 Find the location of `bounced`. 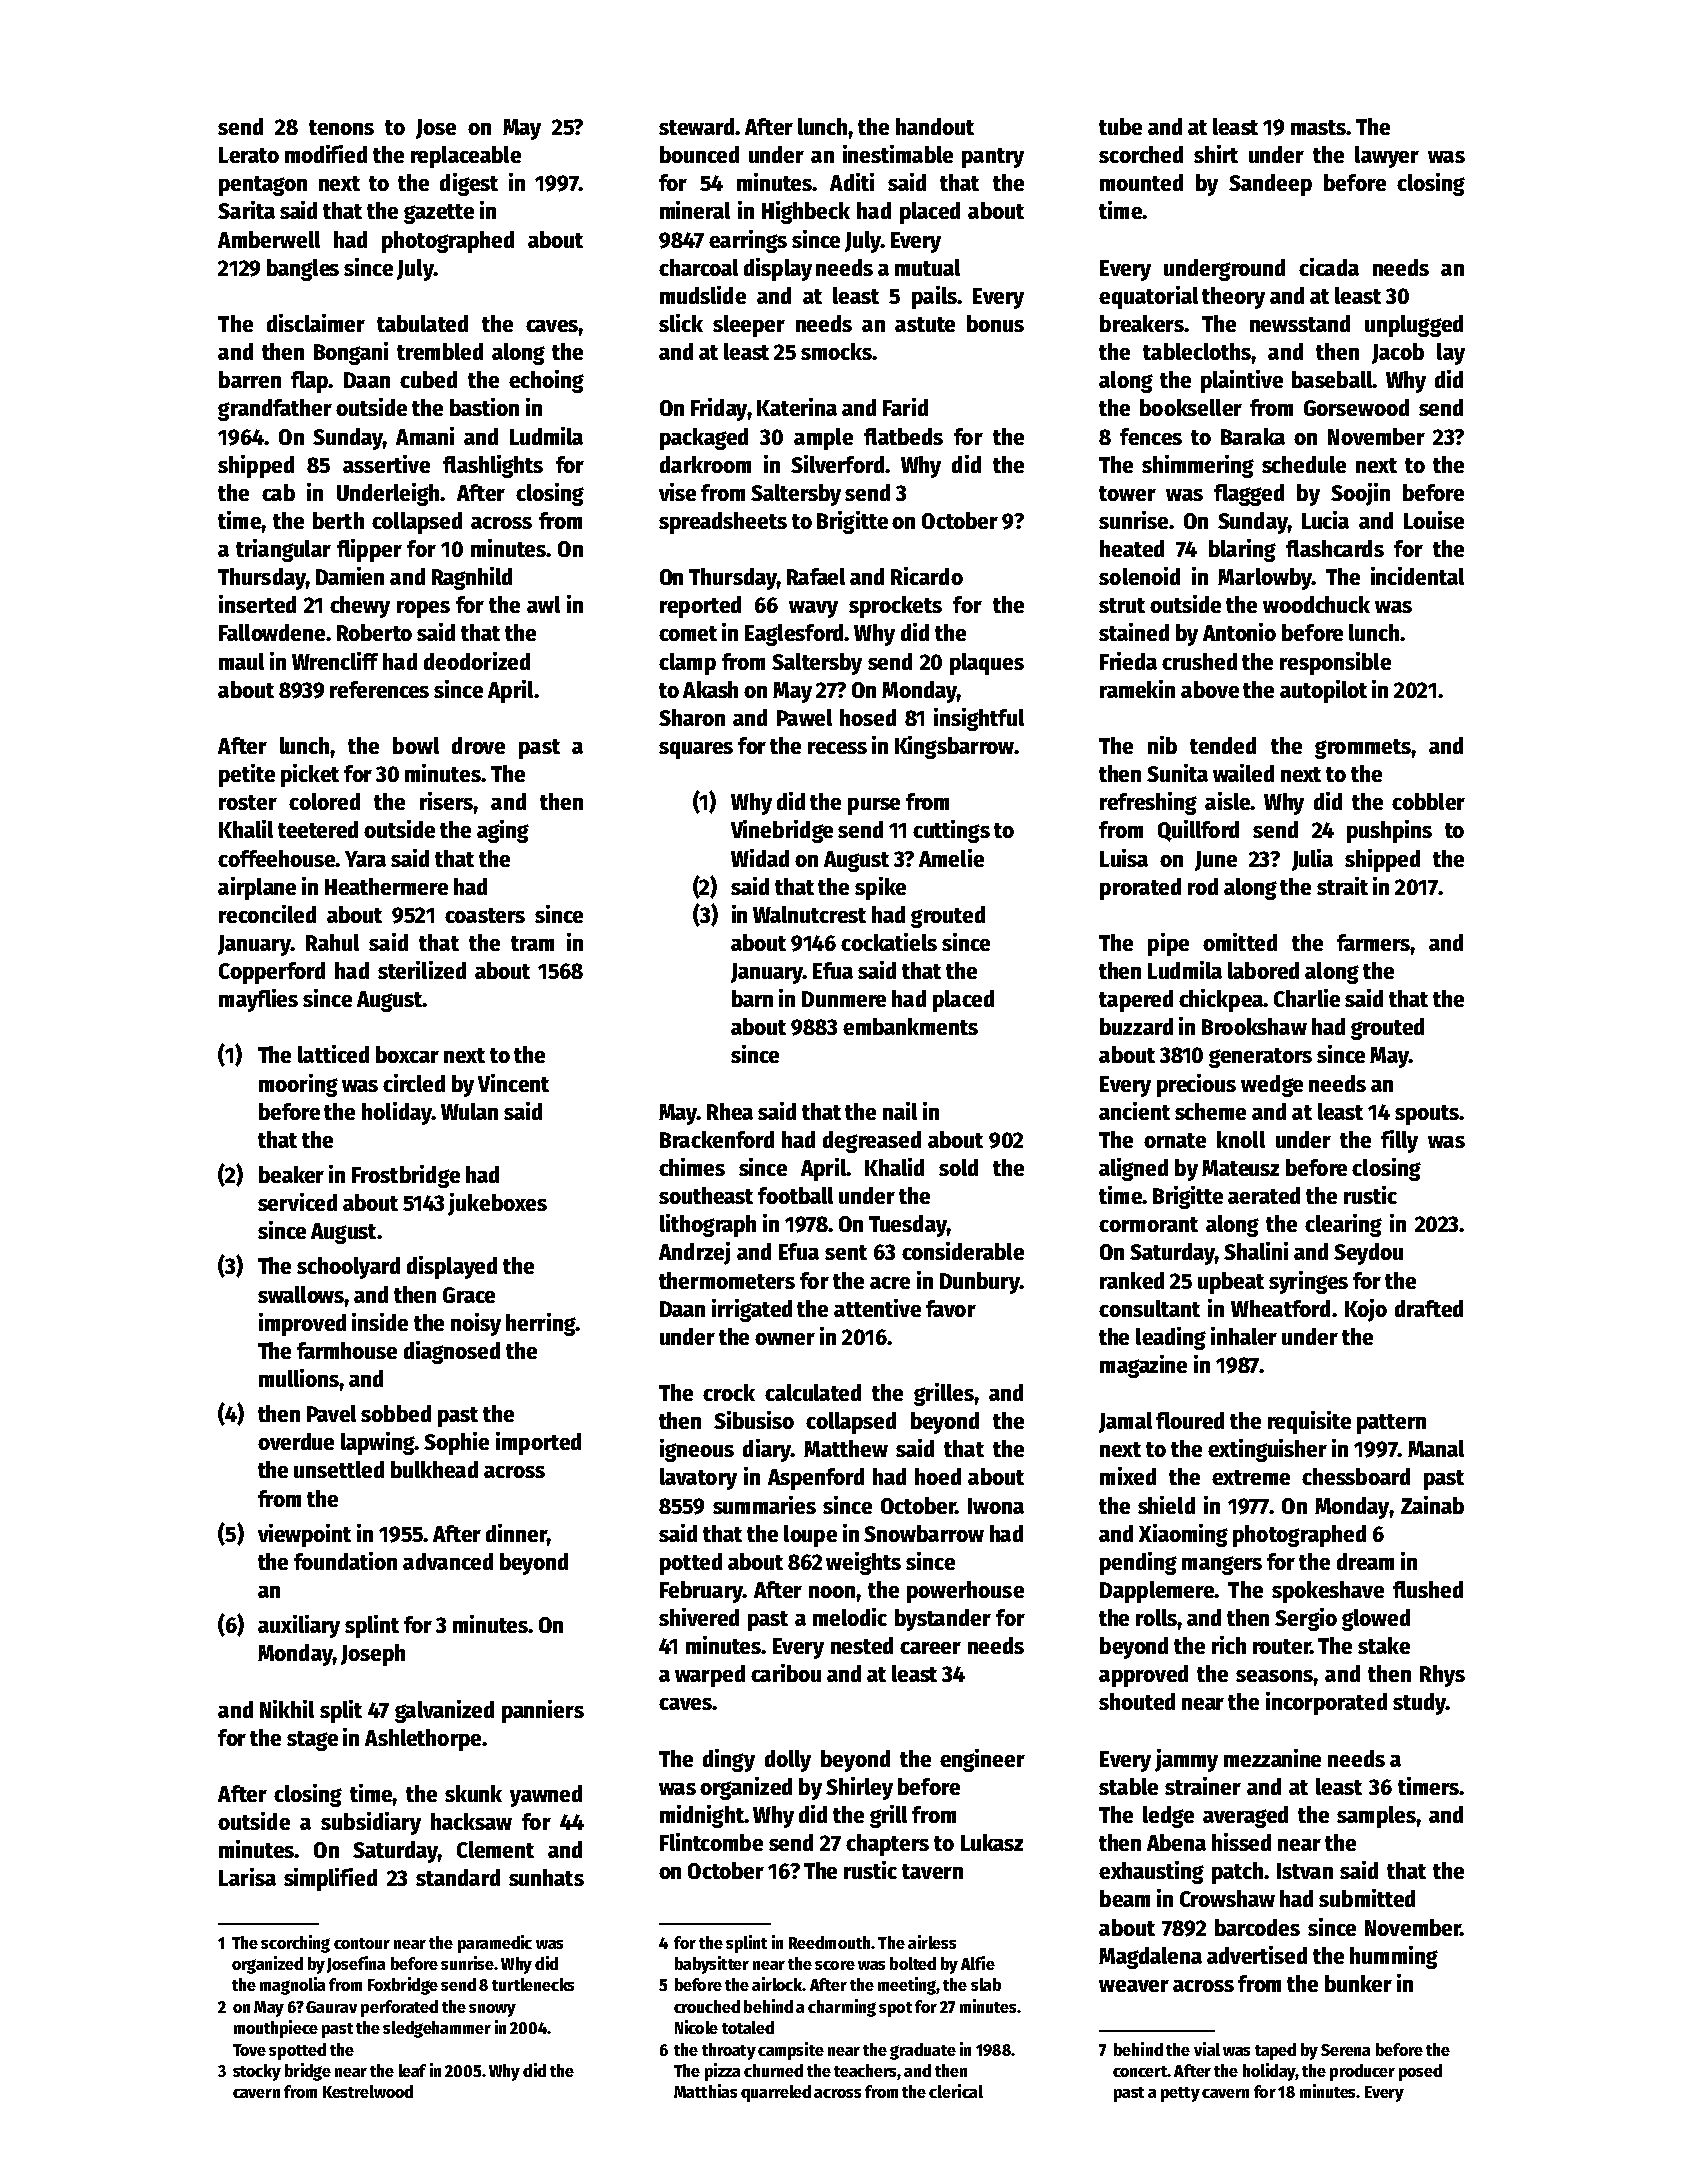

bounced is located at coordinates (699, 154).
